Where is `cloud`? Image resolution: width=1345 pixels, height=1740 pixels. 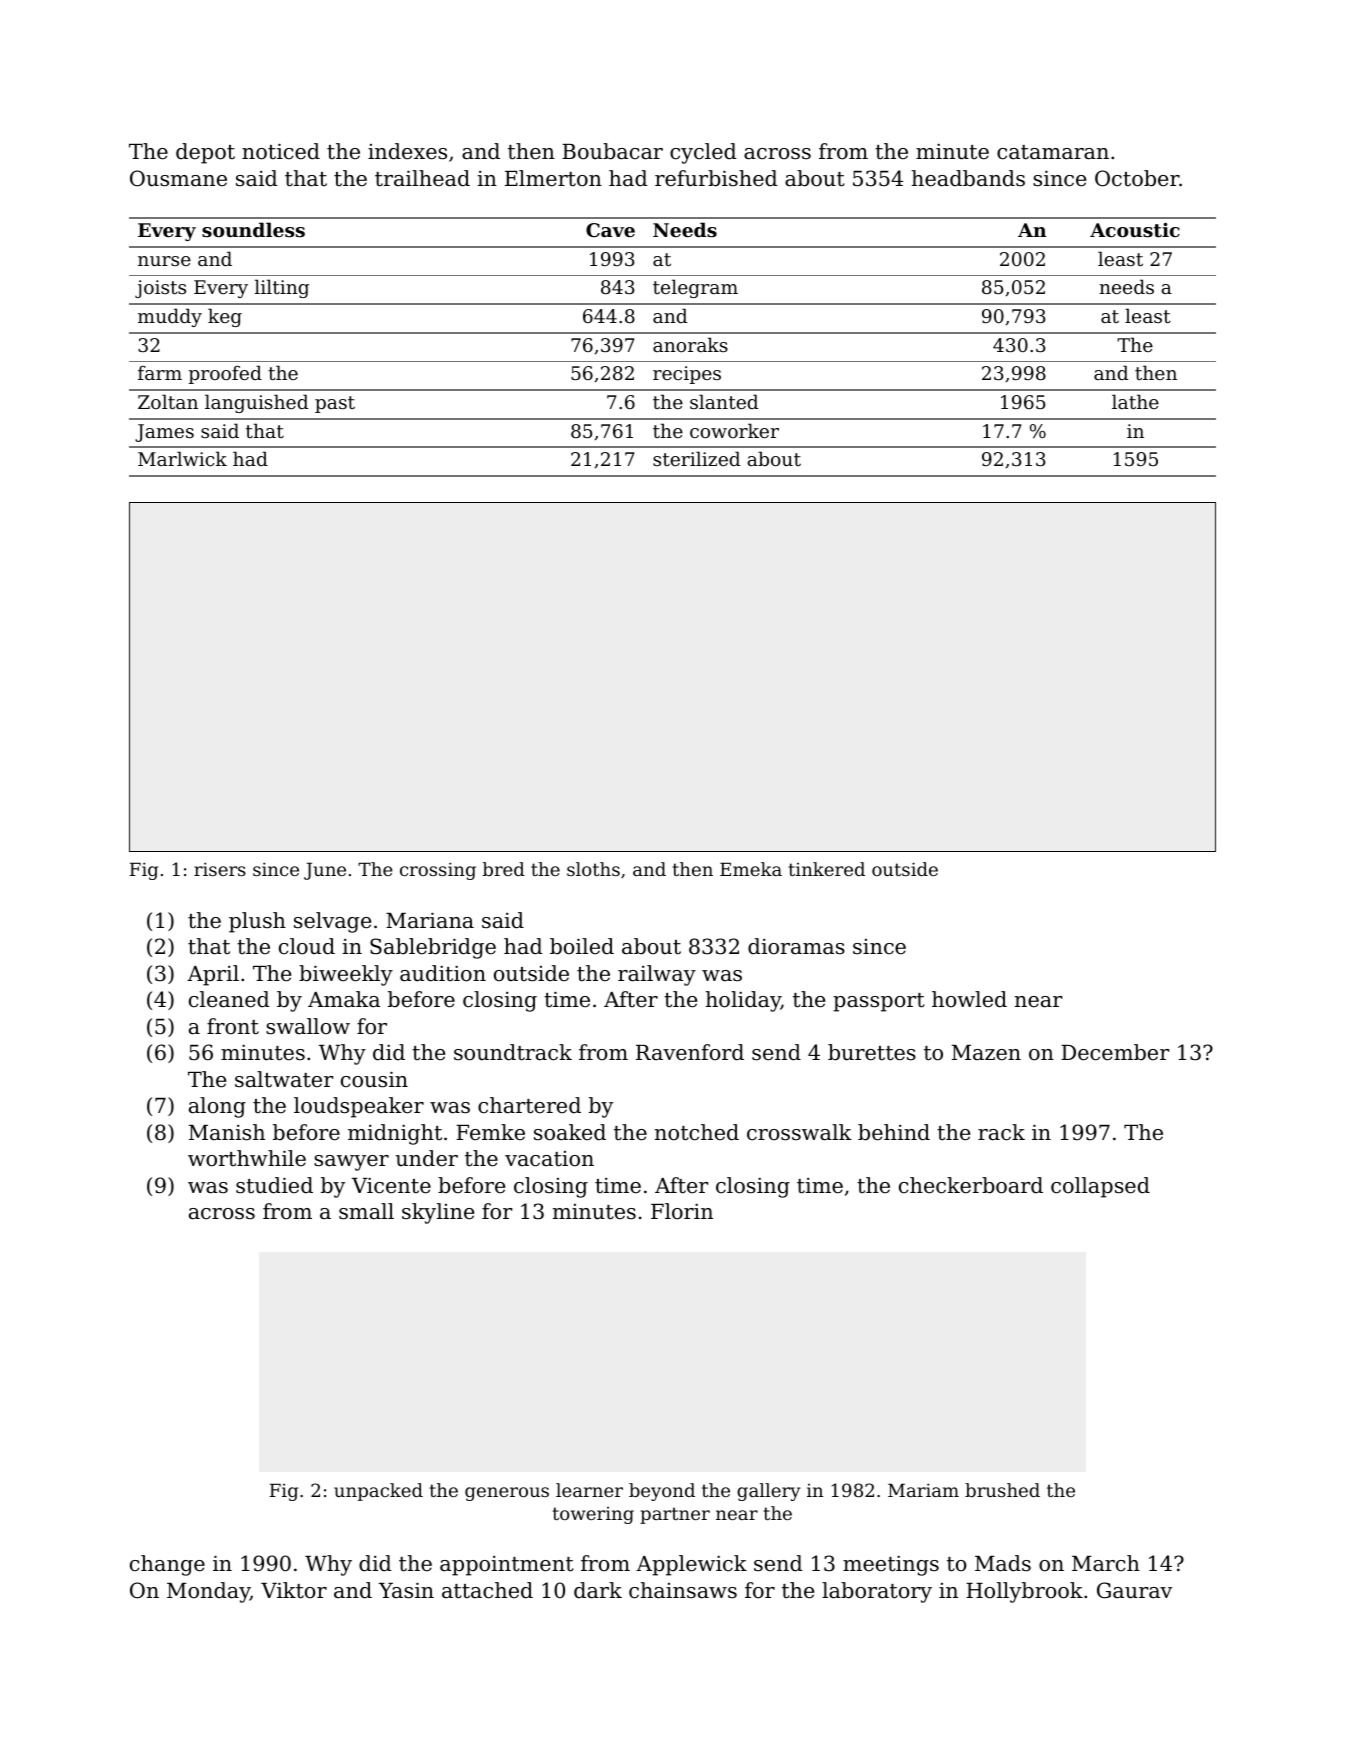
cloud is located at coordinates (307, 946).
